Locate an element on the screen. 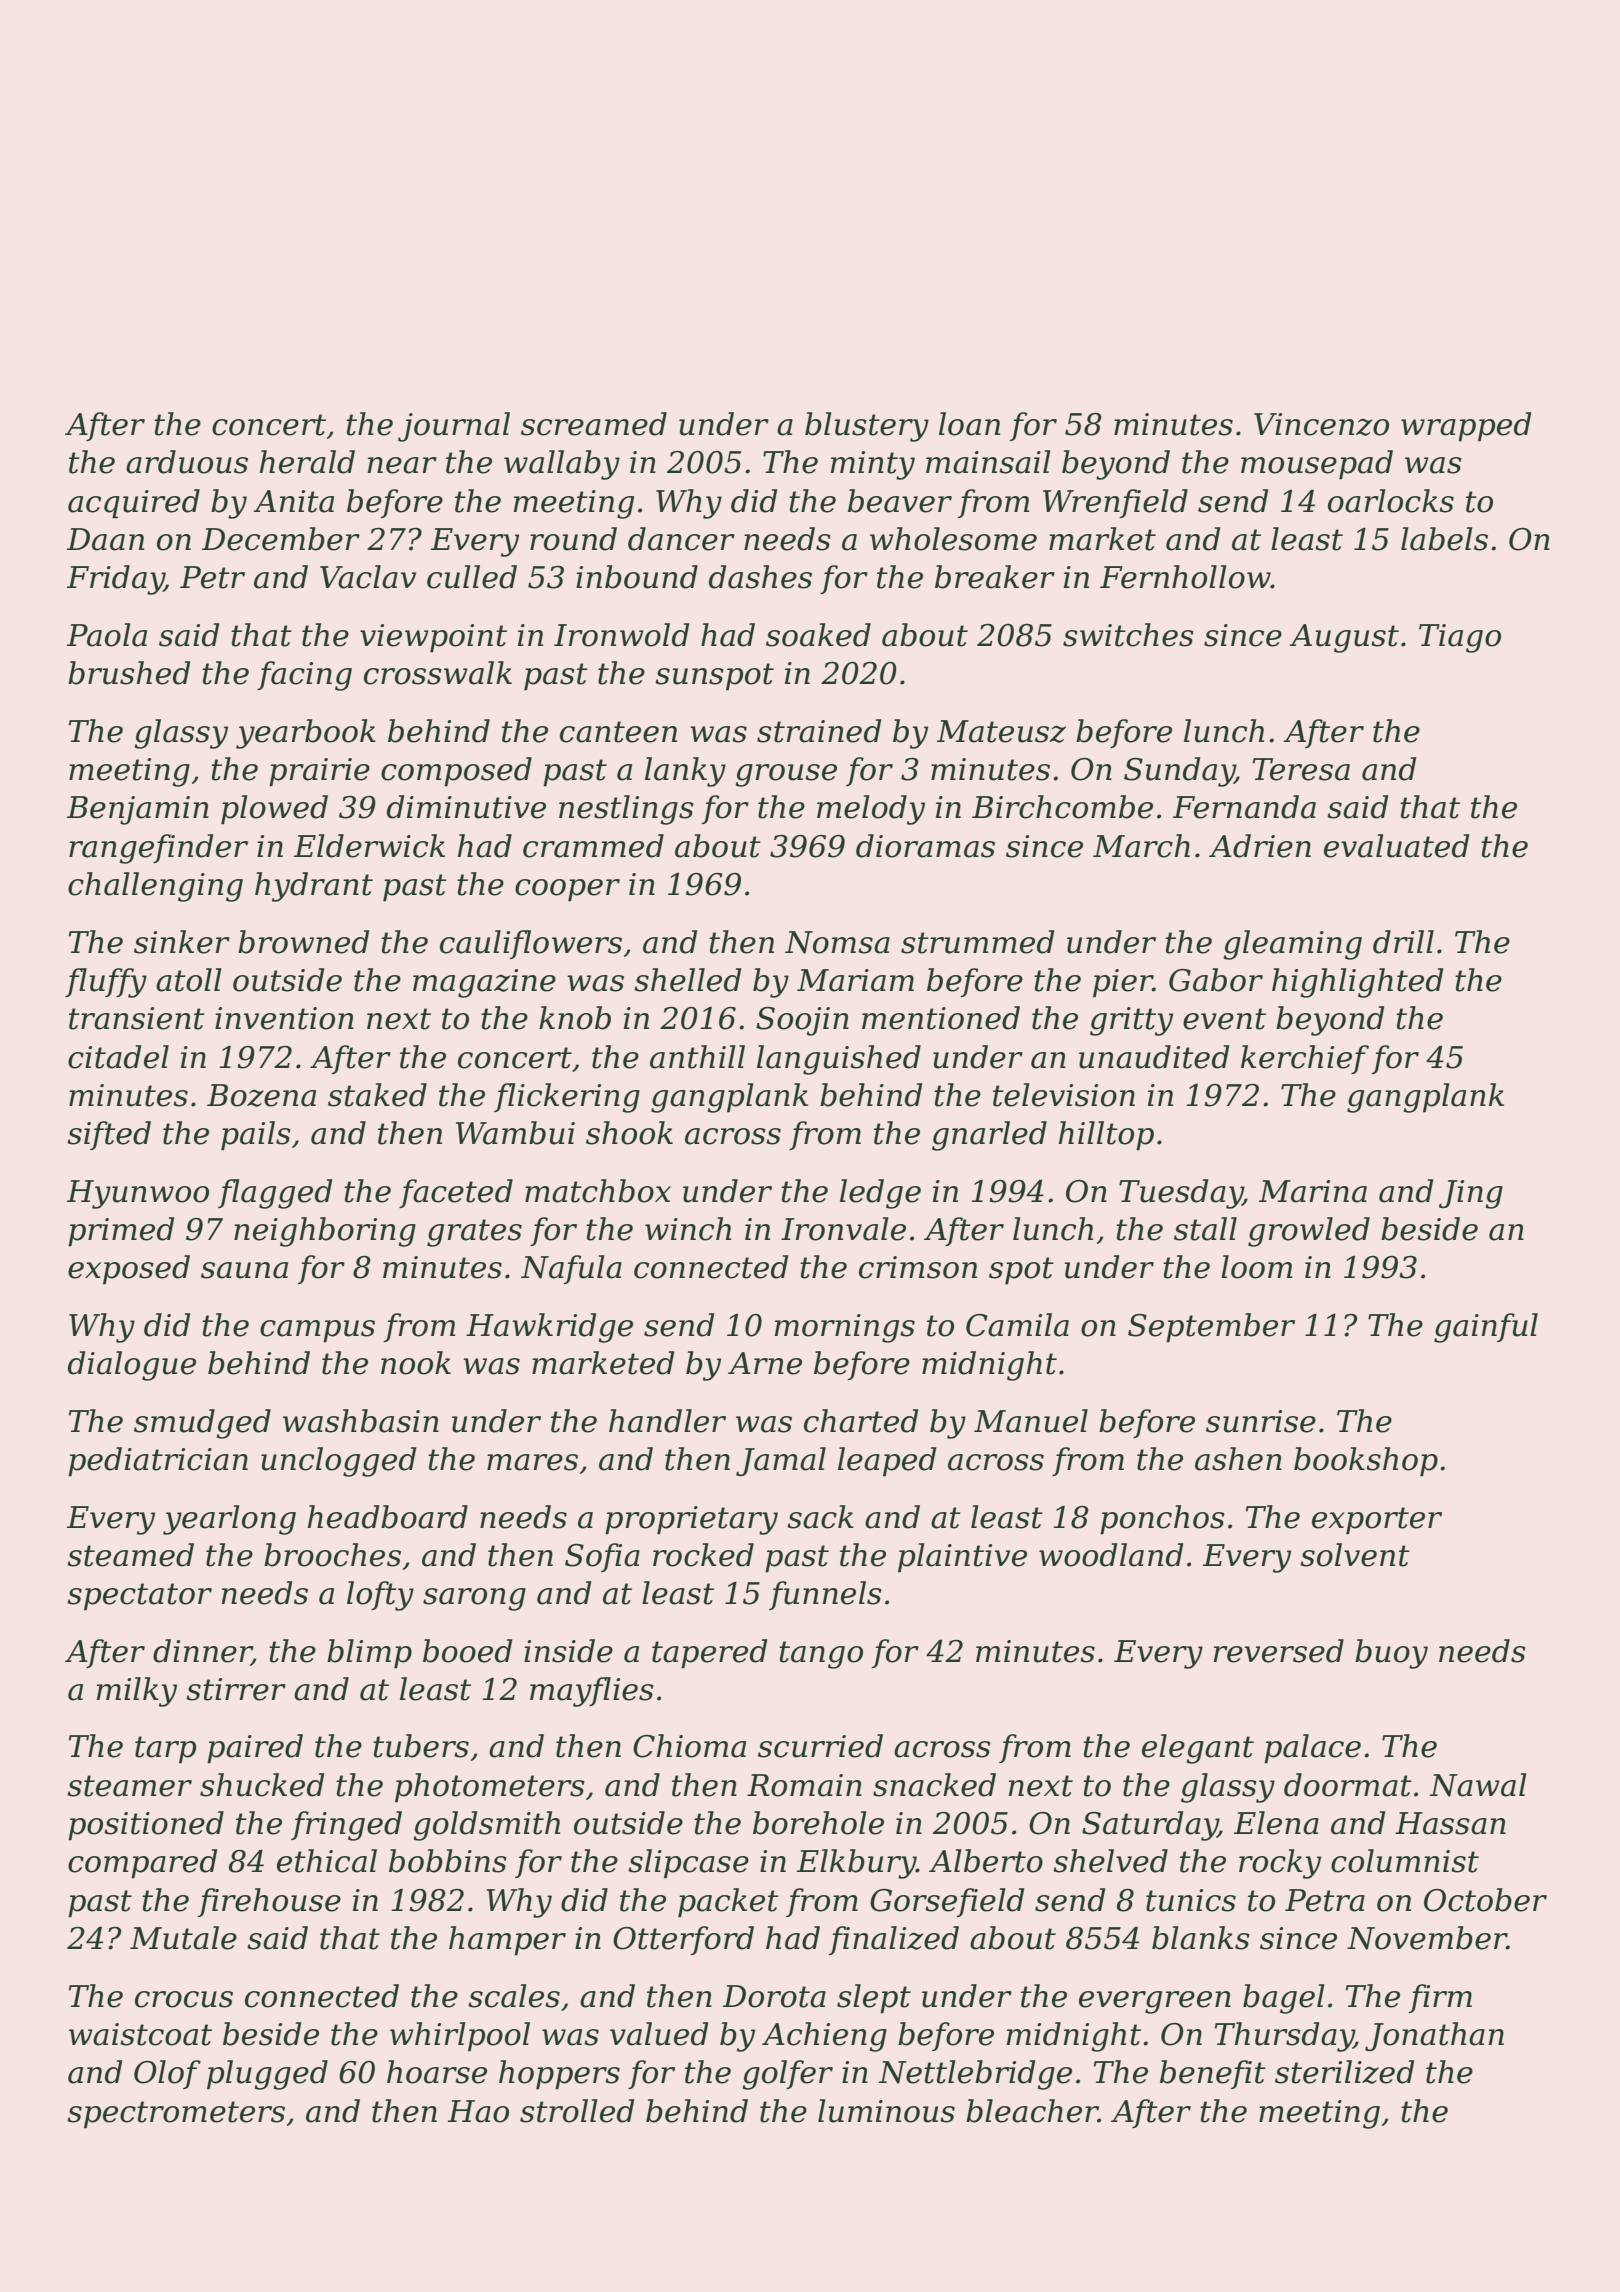  golfer is located at coordinates (788, 2075).
